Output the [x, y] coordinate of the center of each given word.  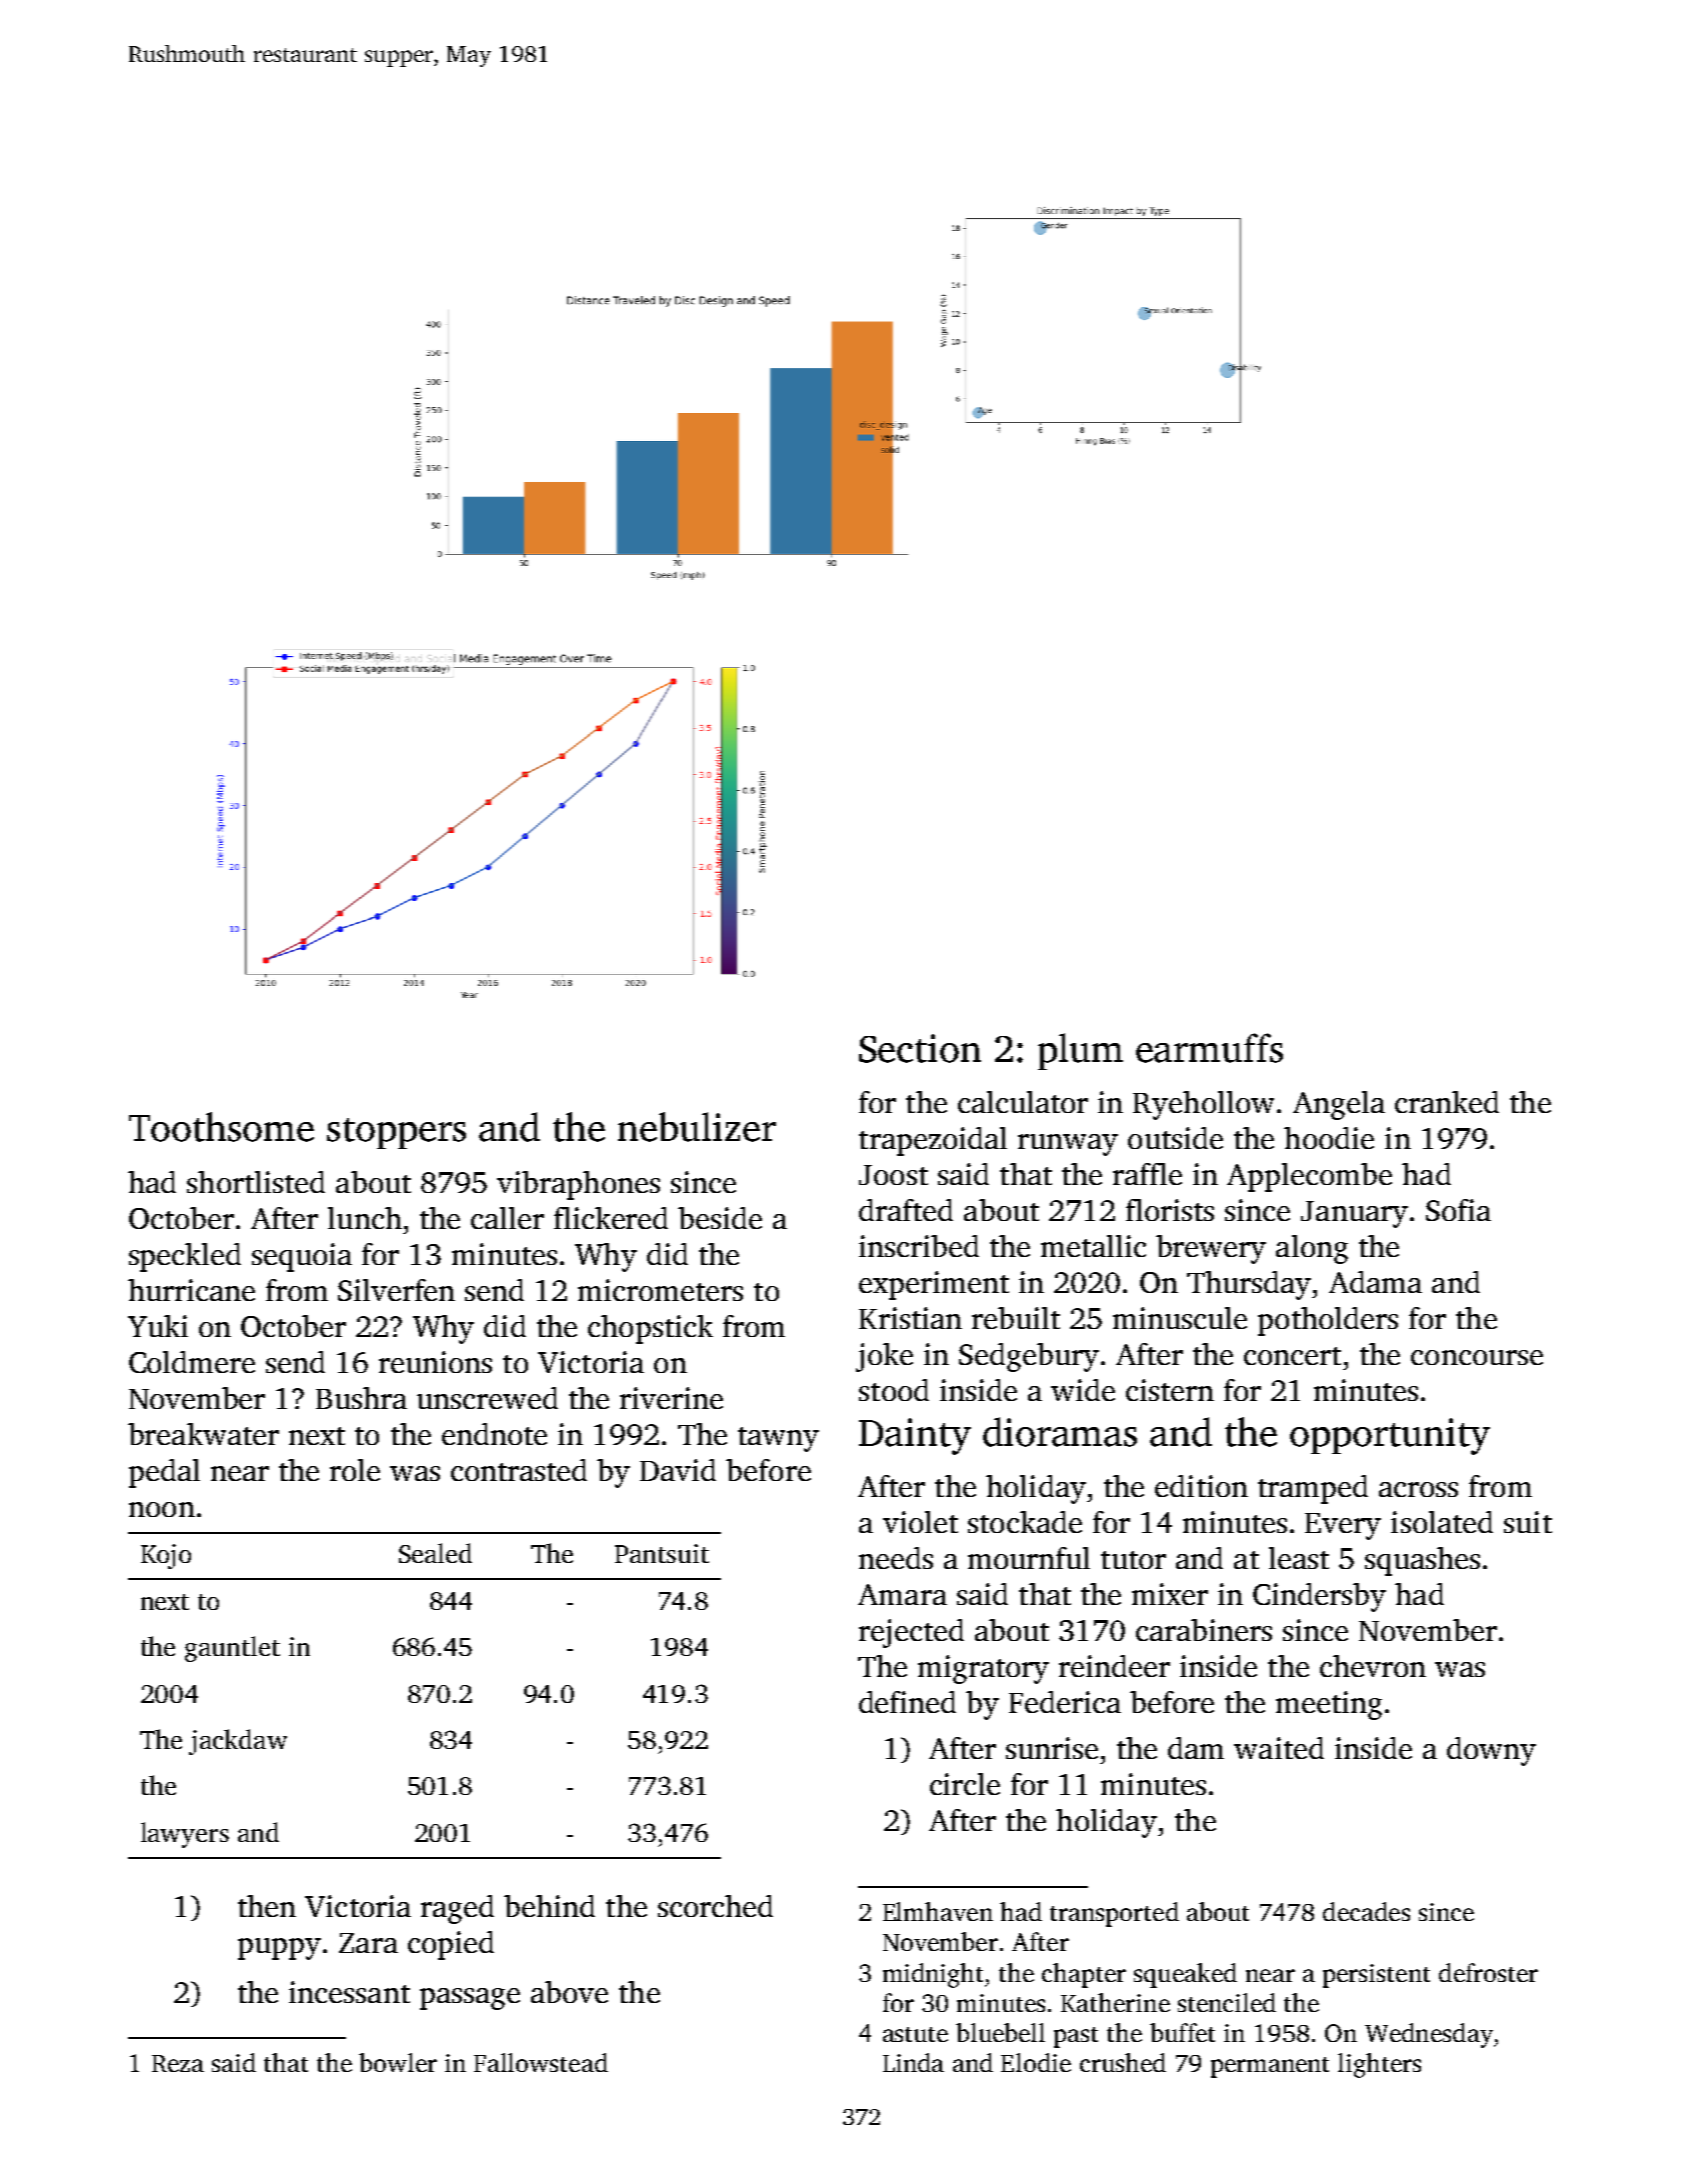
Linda [913, 2062]
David [678, 1470]
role [355, 1470]
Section [920, 1048]
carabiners [1204, 1630]
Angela [1339, 1105]
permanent [1270, 2067]
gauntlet [232, 1649]
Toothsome [221, 1127]
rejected [911, 1633]
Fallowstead [541, 2062]
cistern [1170, 1390]
